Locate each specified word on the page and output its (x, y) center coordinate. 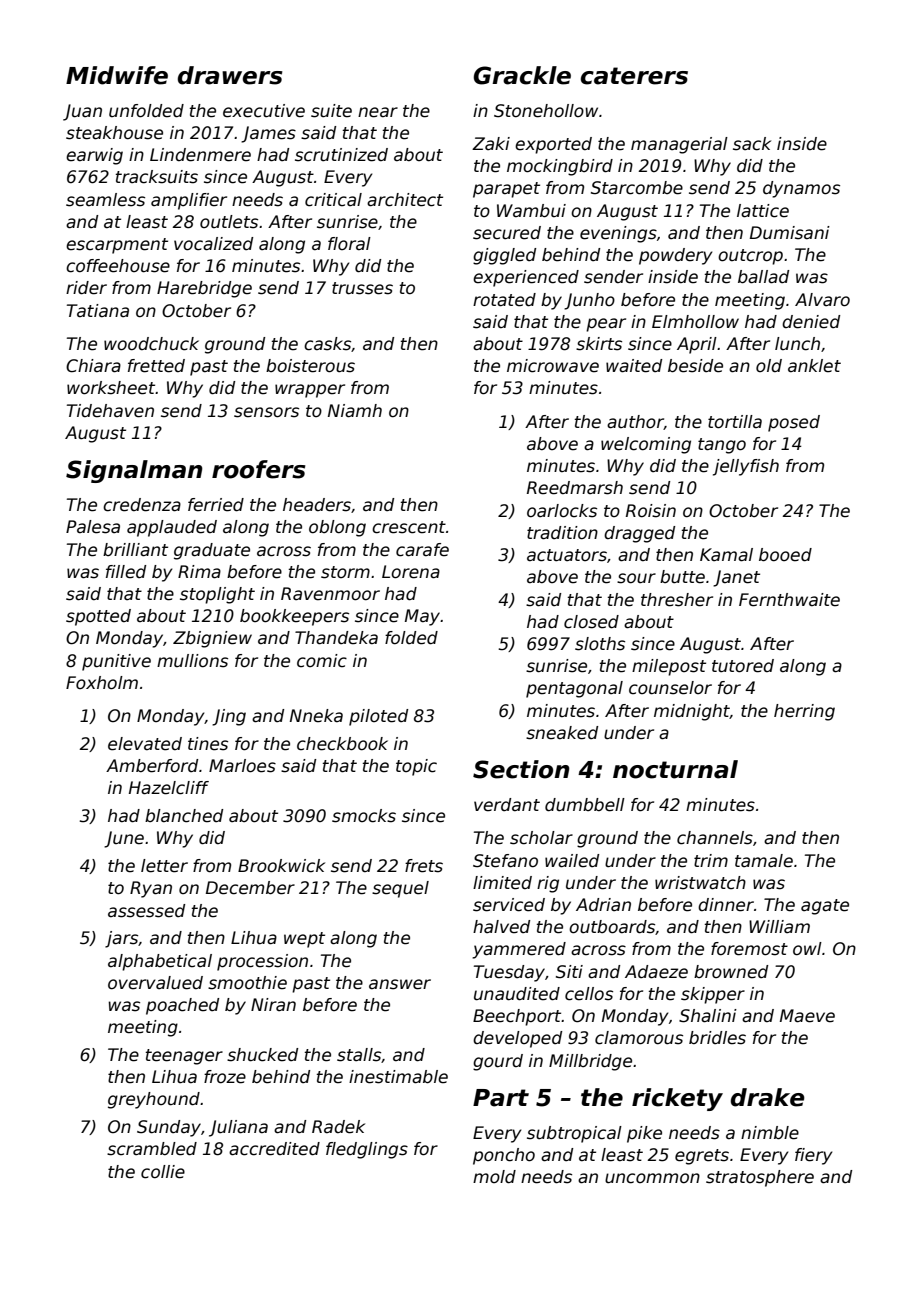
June (124, 839)
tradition (562, 533)
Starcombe (637, 188)
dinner (726, 905)
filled (126, 572)
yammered (519, 950)
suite (331, 111)
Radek (338, 1127)
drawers (230, 75)
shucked (262, 1055)
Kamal (726, 555)
